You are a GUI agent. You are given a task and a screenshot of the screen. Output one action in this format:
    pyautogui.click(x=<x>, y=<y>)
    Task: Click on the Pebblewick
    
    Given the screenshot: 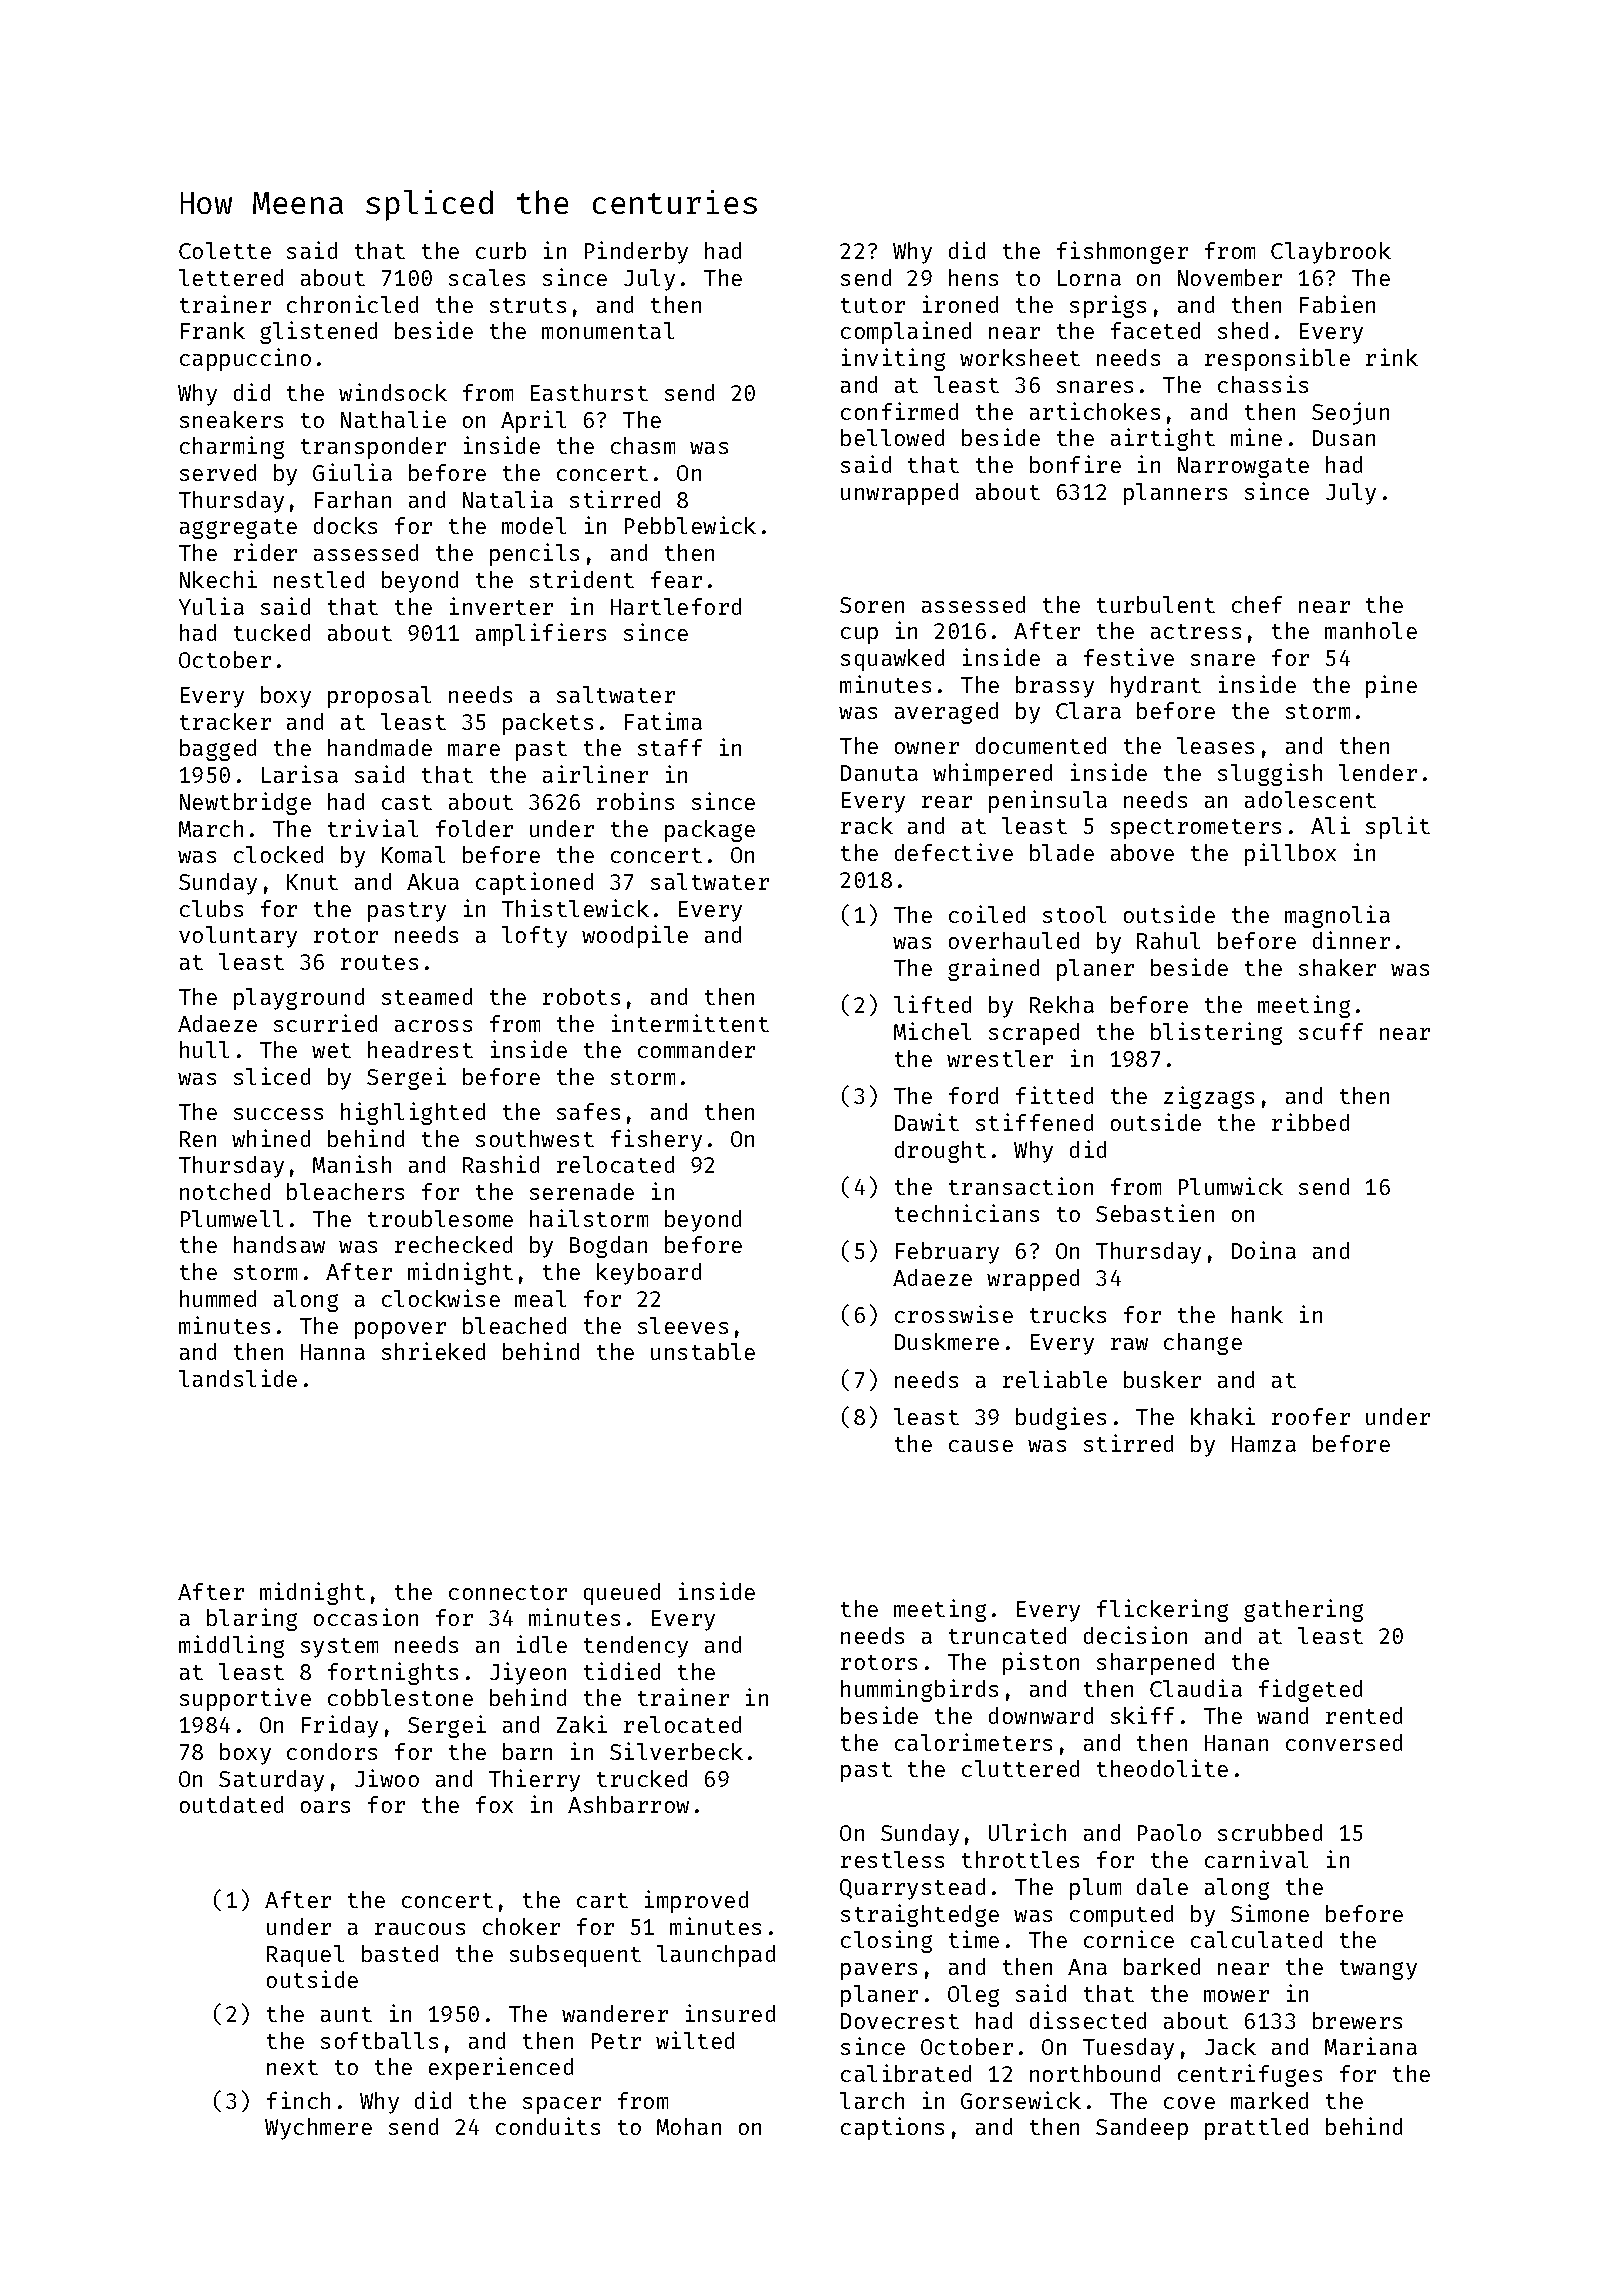 What is the action you would take?
    pyautogui.click(x=690, y=525)
